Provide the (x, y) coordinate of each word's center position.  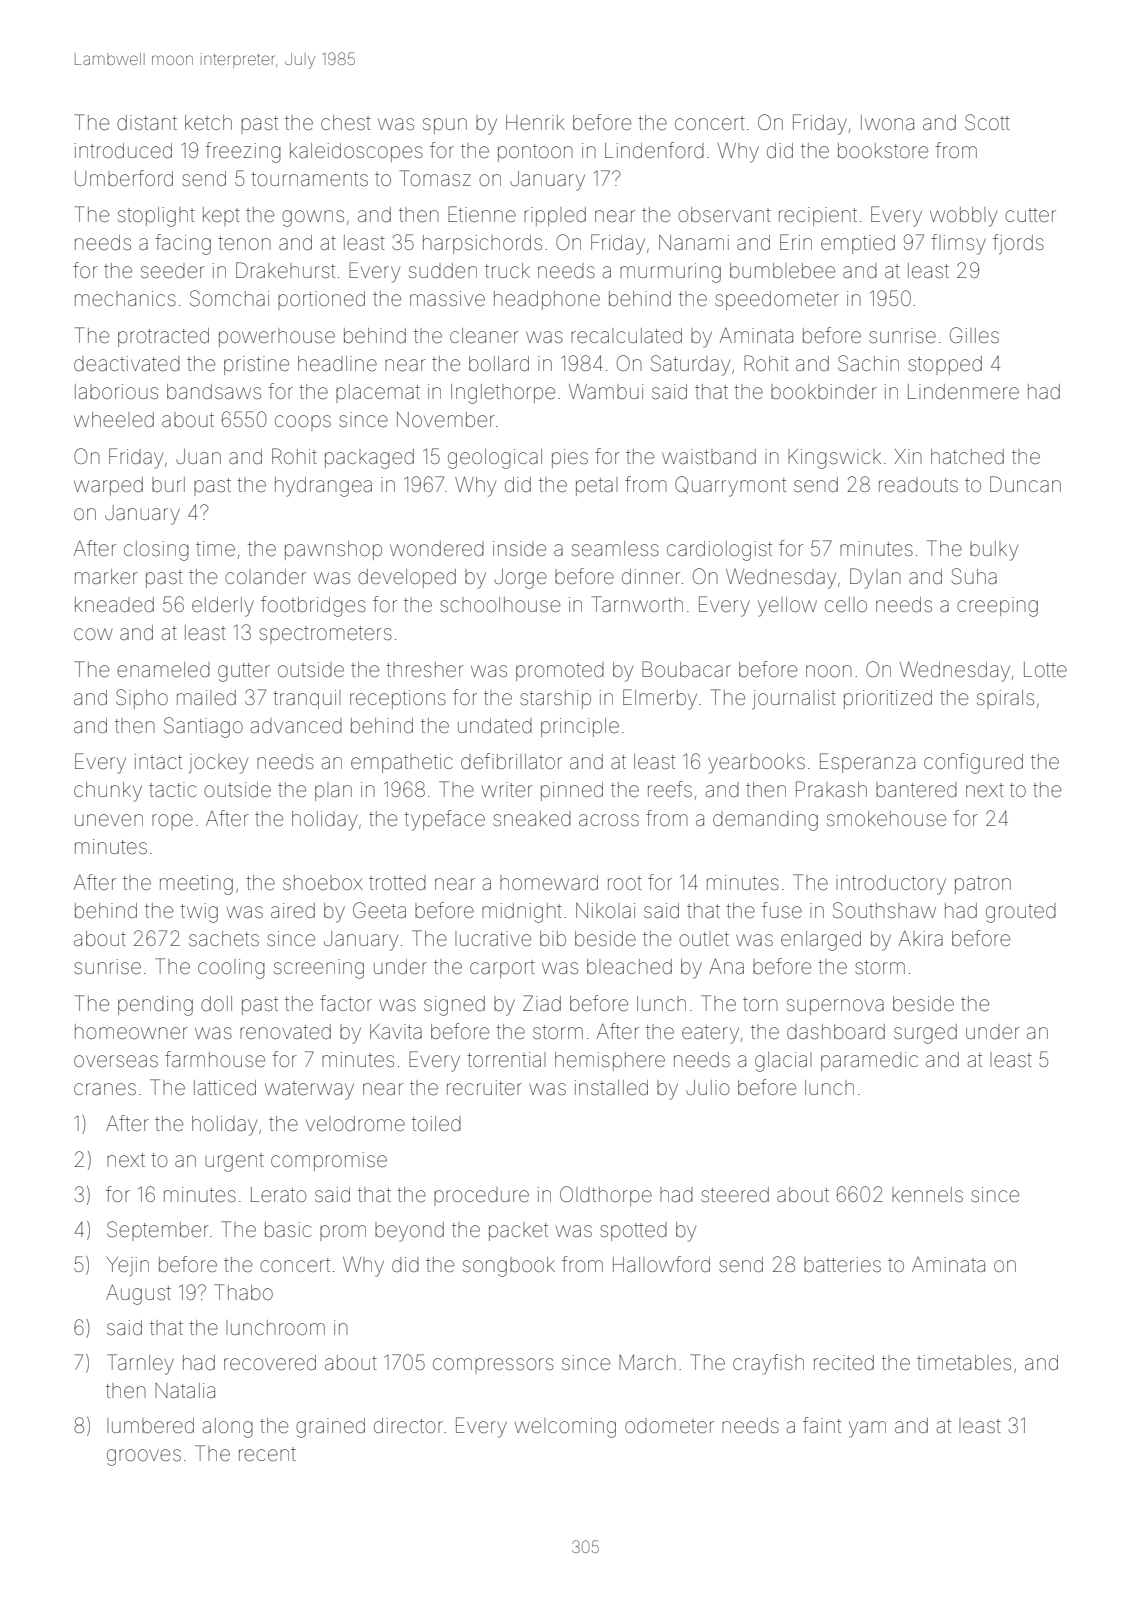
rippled (555, 216)
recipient (818, 216)
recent (267, 1454)
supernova (835, 1007)
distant (147, 122)
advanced (296, 725)
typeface (444, 820)
